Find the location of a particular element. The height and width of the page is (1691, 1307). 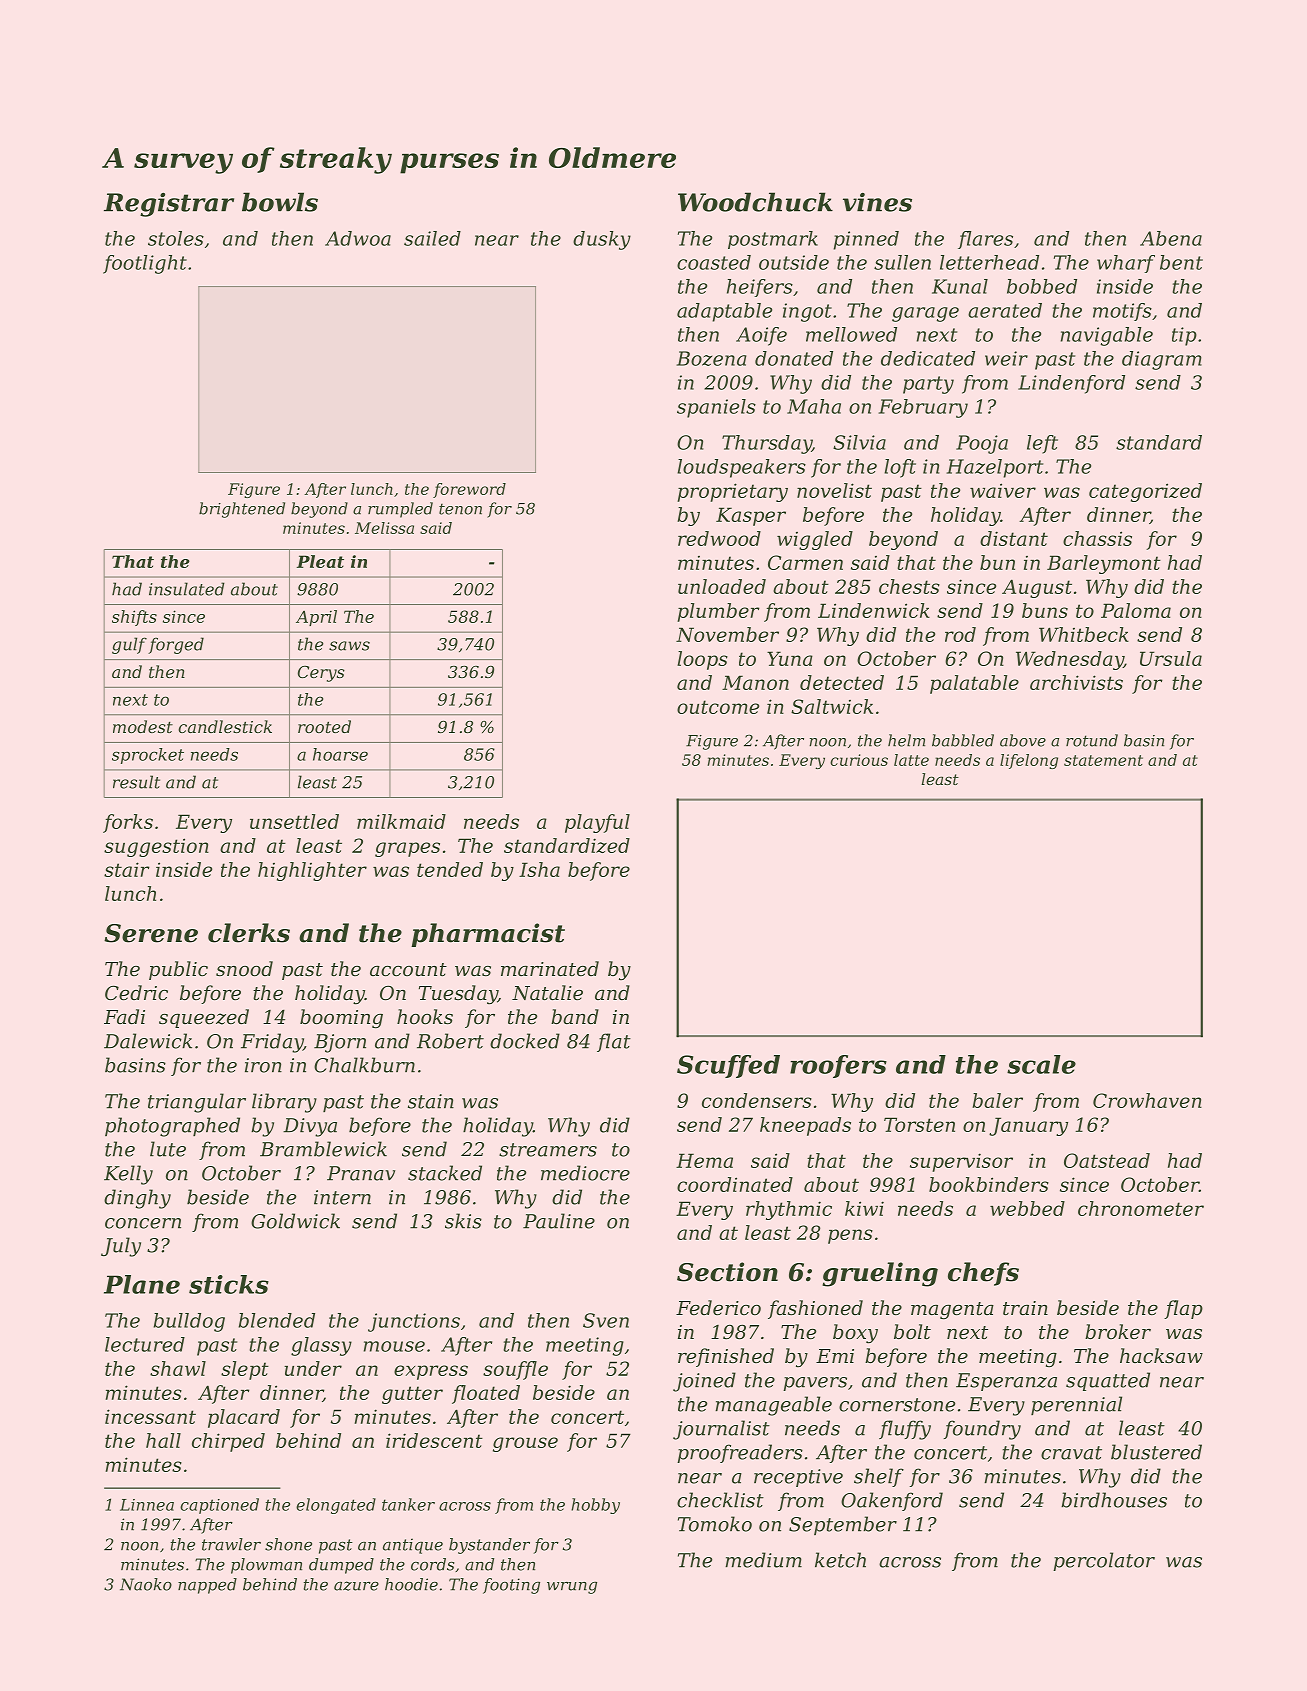

magenta is located at coordinates (952, 1310).
